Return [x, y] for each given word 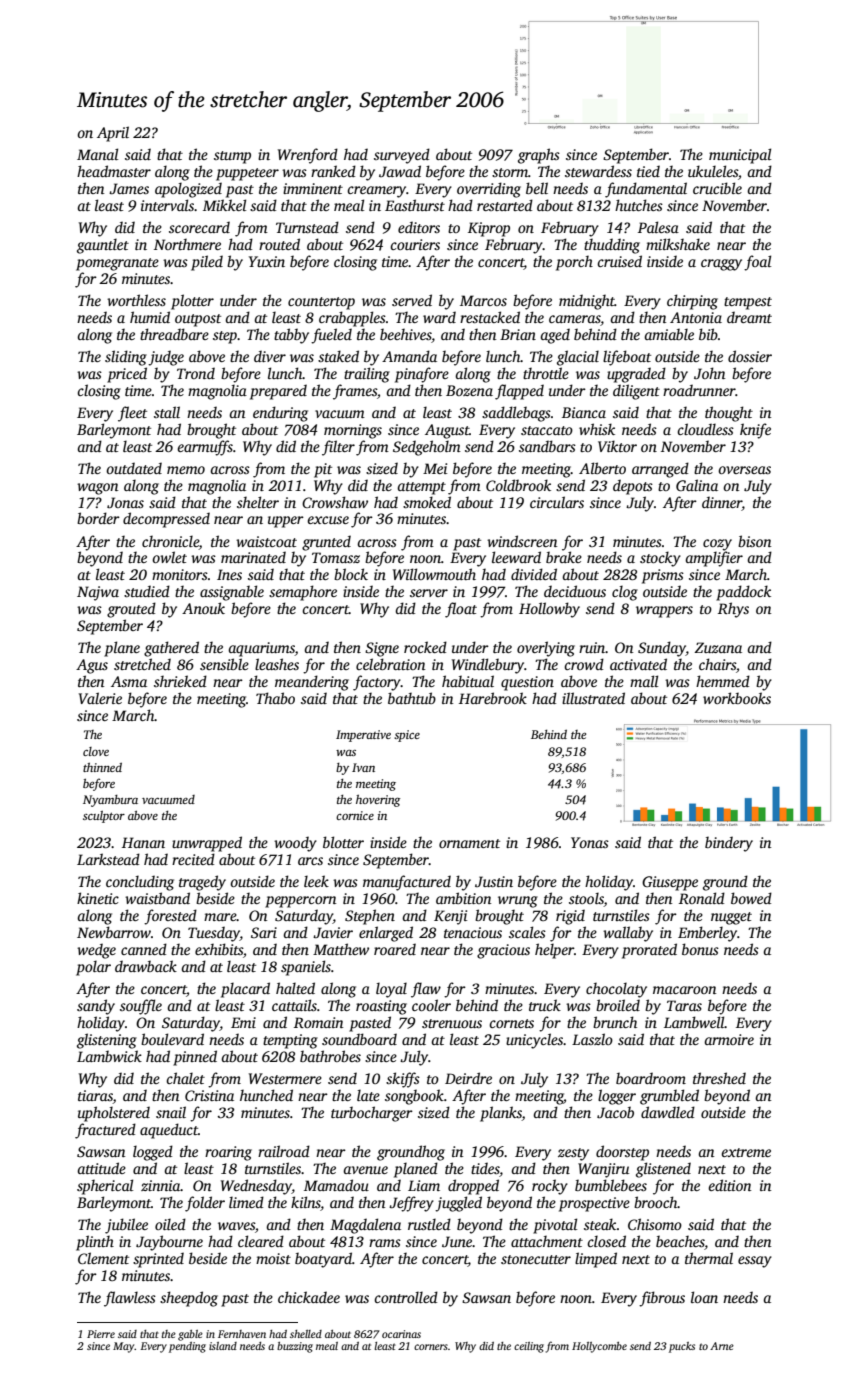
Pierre [101, 1334]
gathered [171, 649]
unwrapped [207, 844]
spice [407, 736]
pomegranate [117, 264]
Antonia [696, 317]
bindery [729, 844]
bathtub [412, 698]
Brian [518, 334]
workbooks [737, 698]
